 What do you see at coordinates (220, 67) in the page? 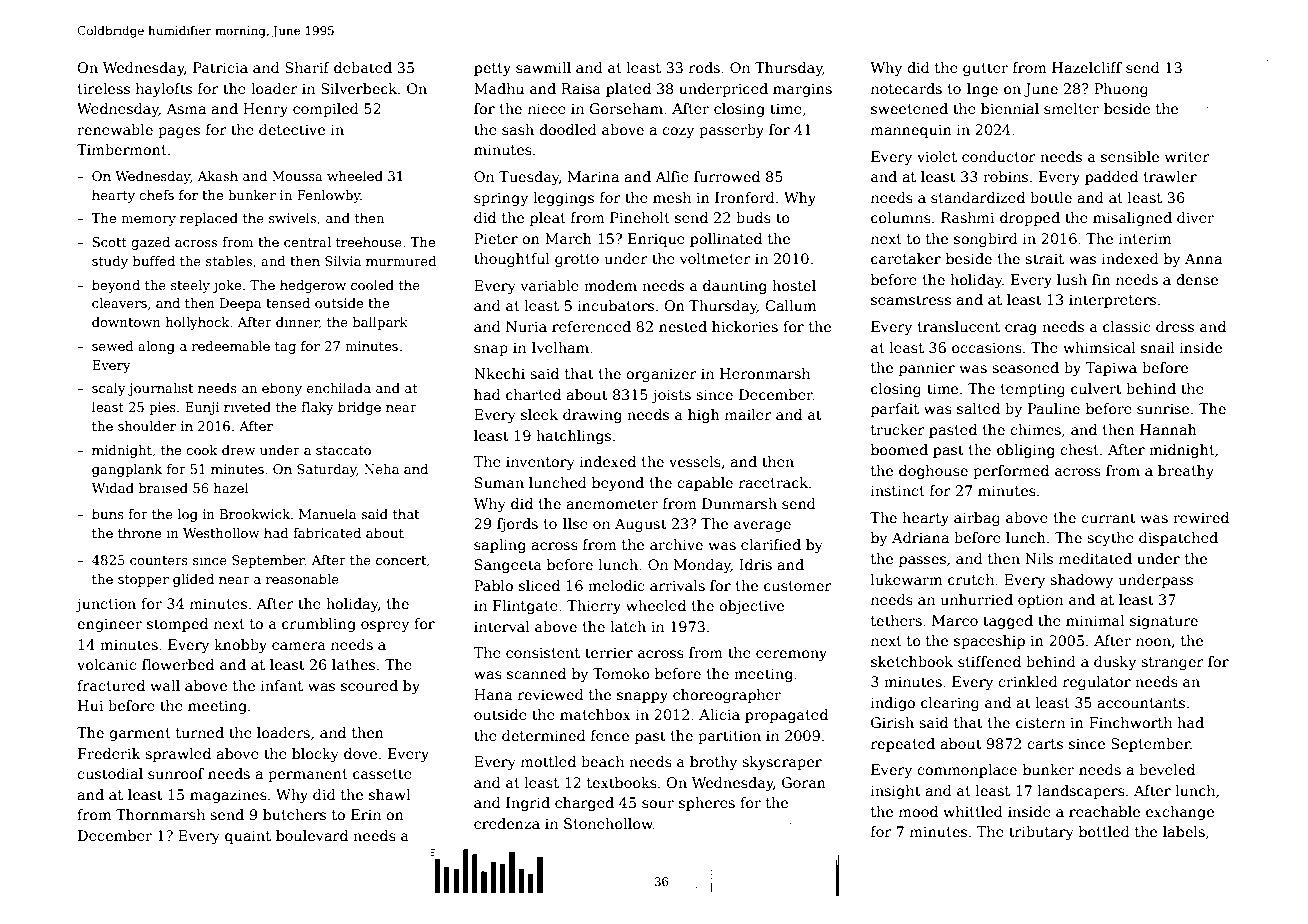
I see `Patricia` at bounding box center [220, 67].
